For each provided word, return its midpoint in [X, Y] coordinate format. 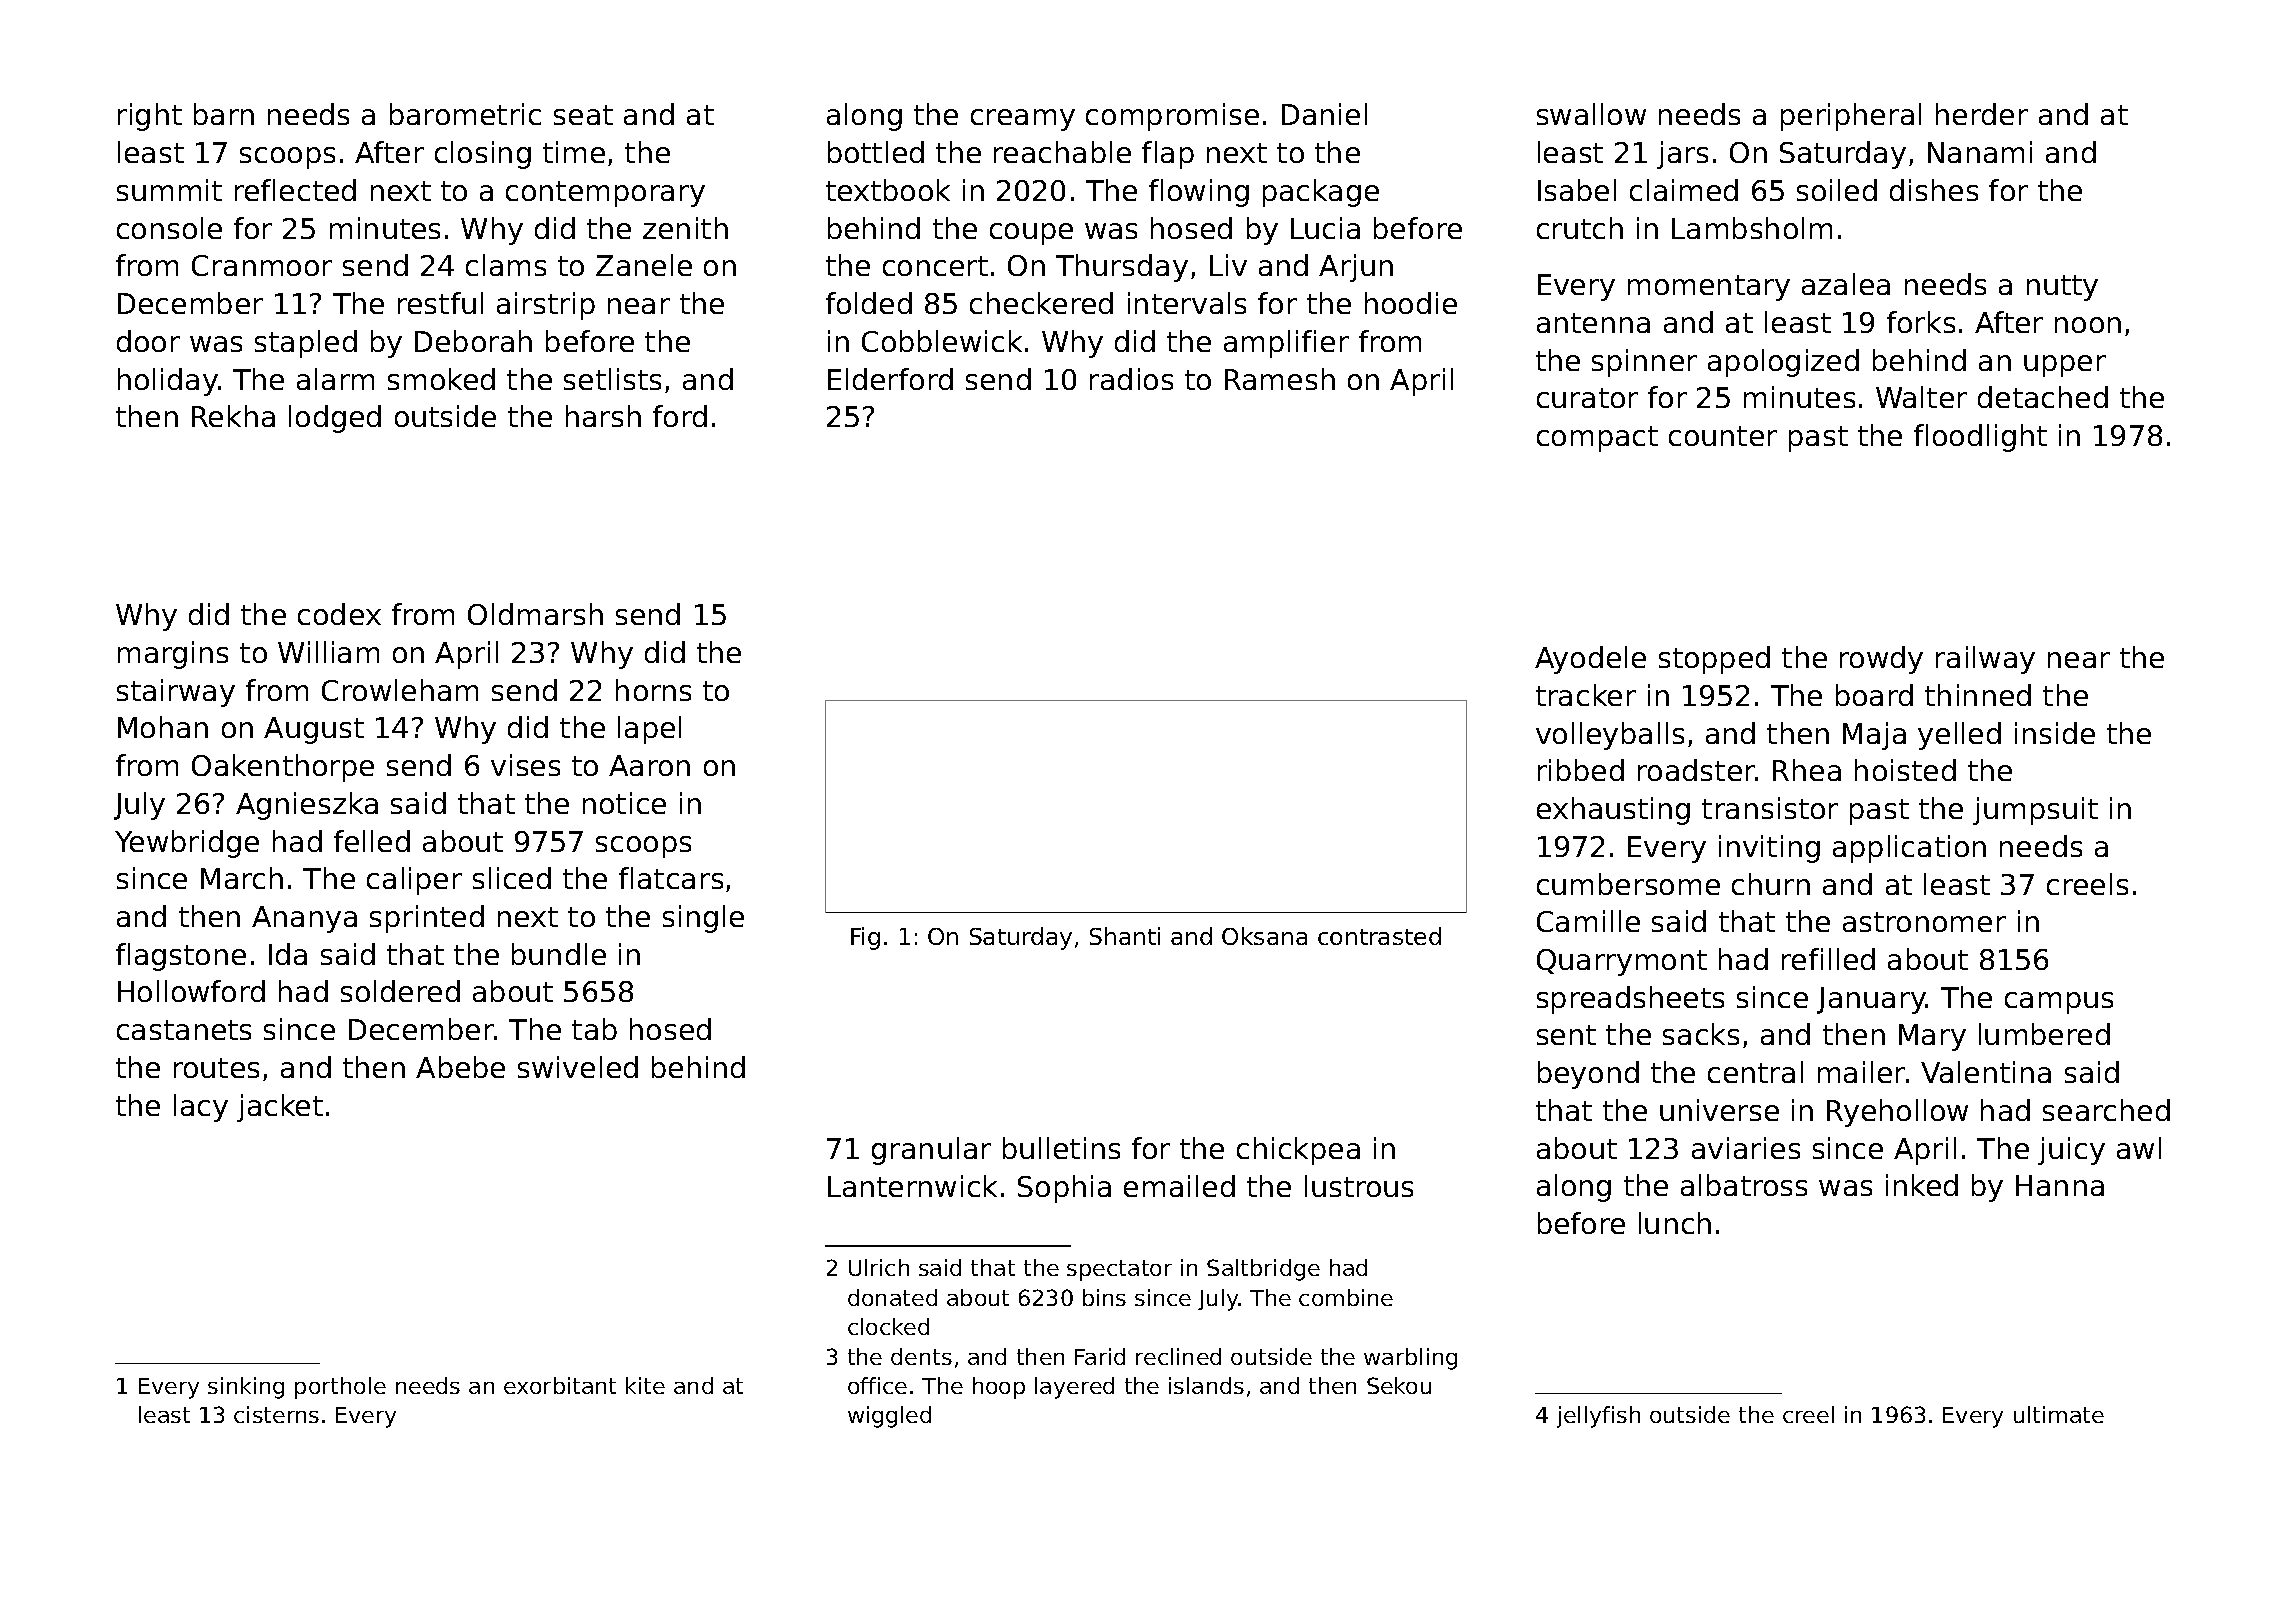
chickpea [1298, 1151]
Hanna [2060, 1185]
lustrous [1359, 1186]
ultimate [2059, 1414]
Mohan [163, 727]
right [150, 117]
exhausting [1613, 811]
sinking [246, 1388]
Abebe [460, 1067]
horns [653, 690]
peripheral [1851, 117]
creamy [1023, 120]
